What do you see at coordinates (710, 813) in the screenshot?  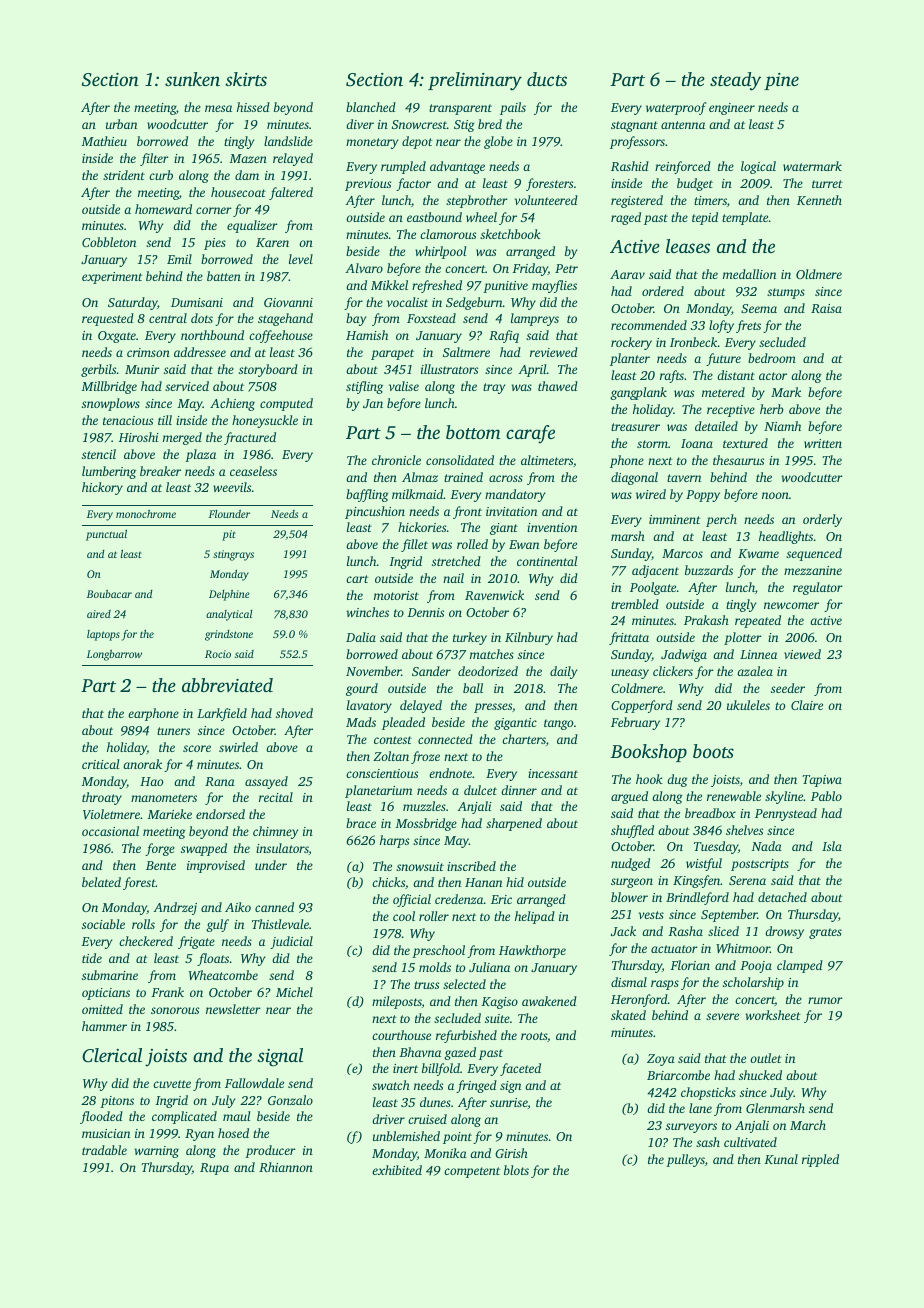 I see `breadbox` at bounding box center [710, 813].
